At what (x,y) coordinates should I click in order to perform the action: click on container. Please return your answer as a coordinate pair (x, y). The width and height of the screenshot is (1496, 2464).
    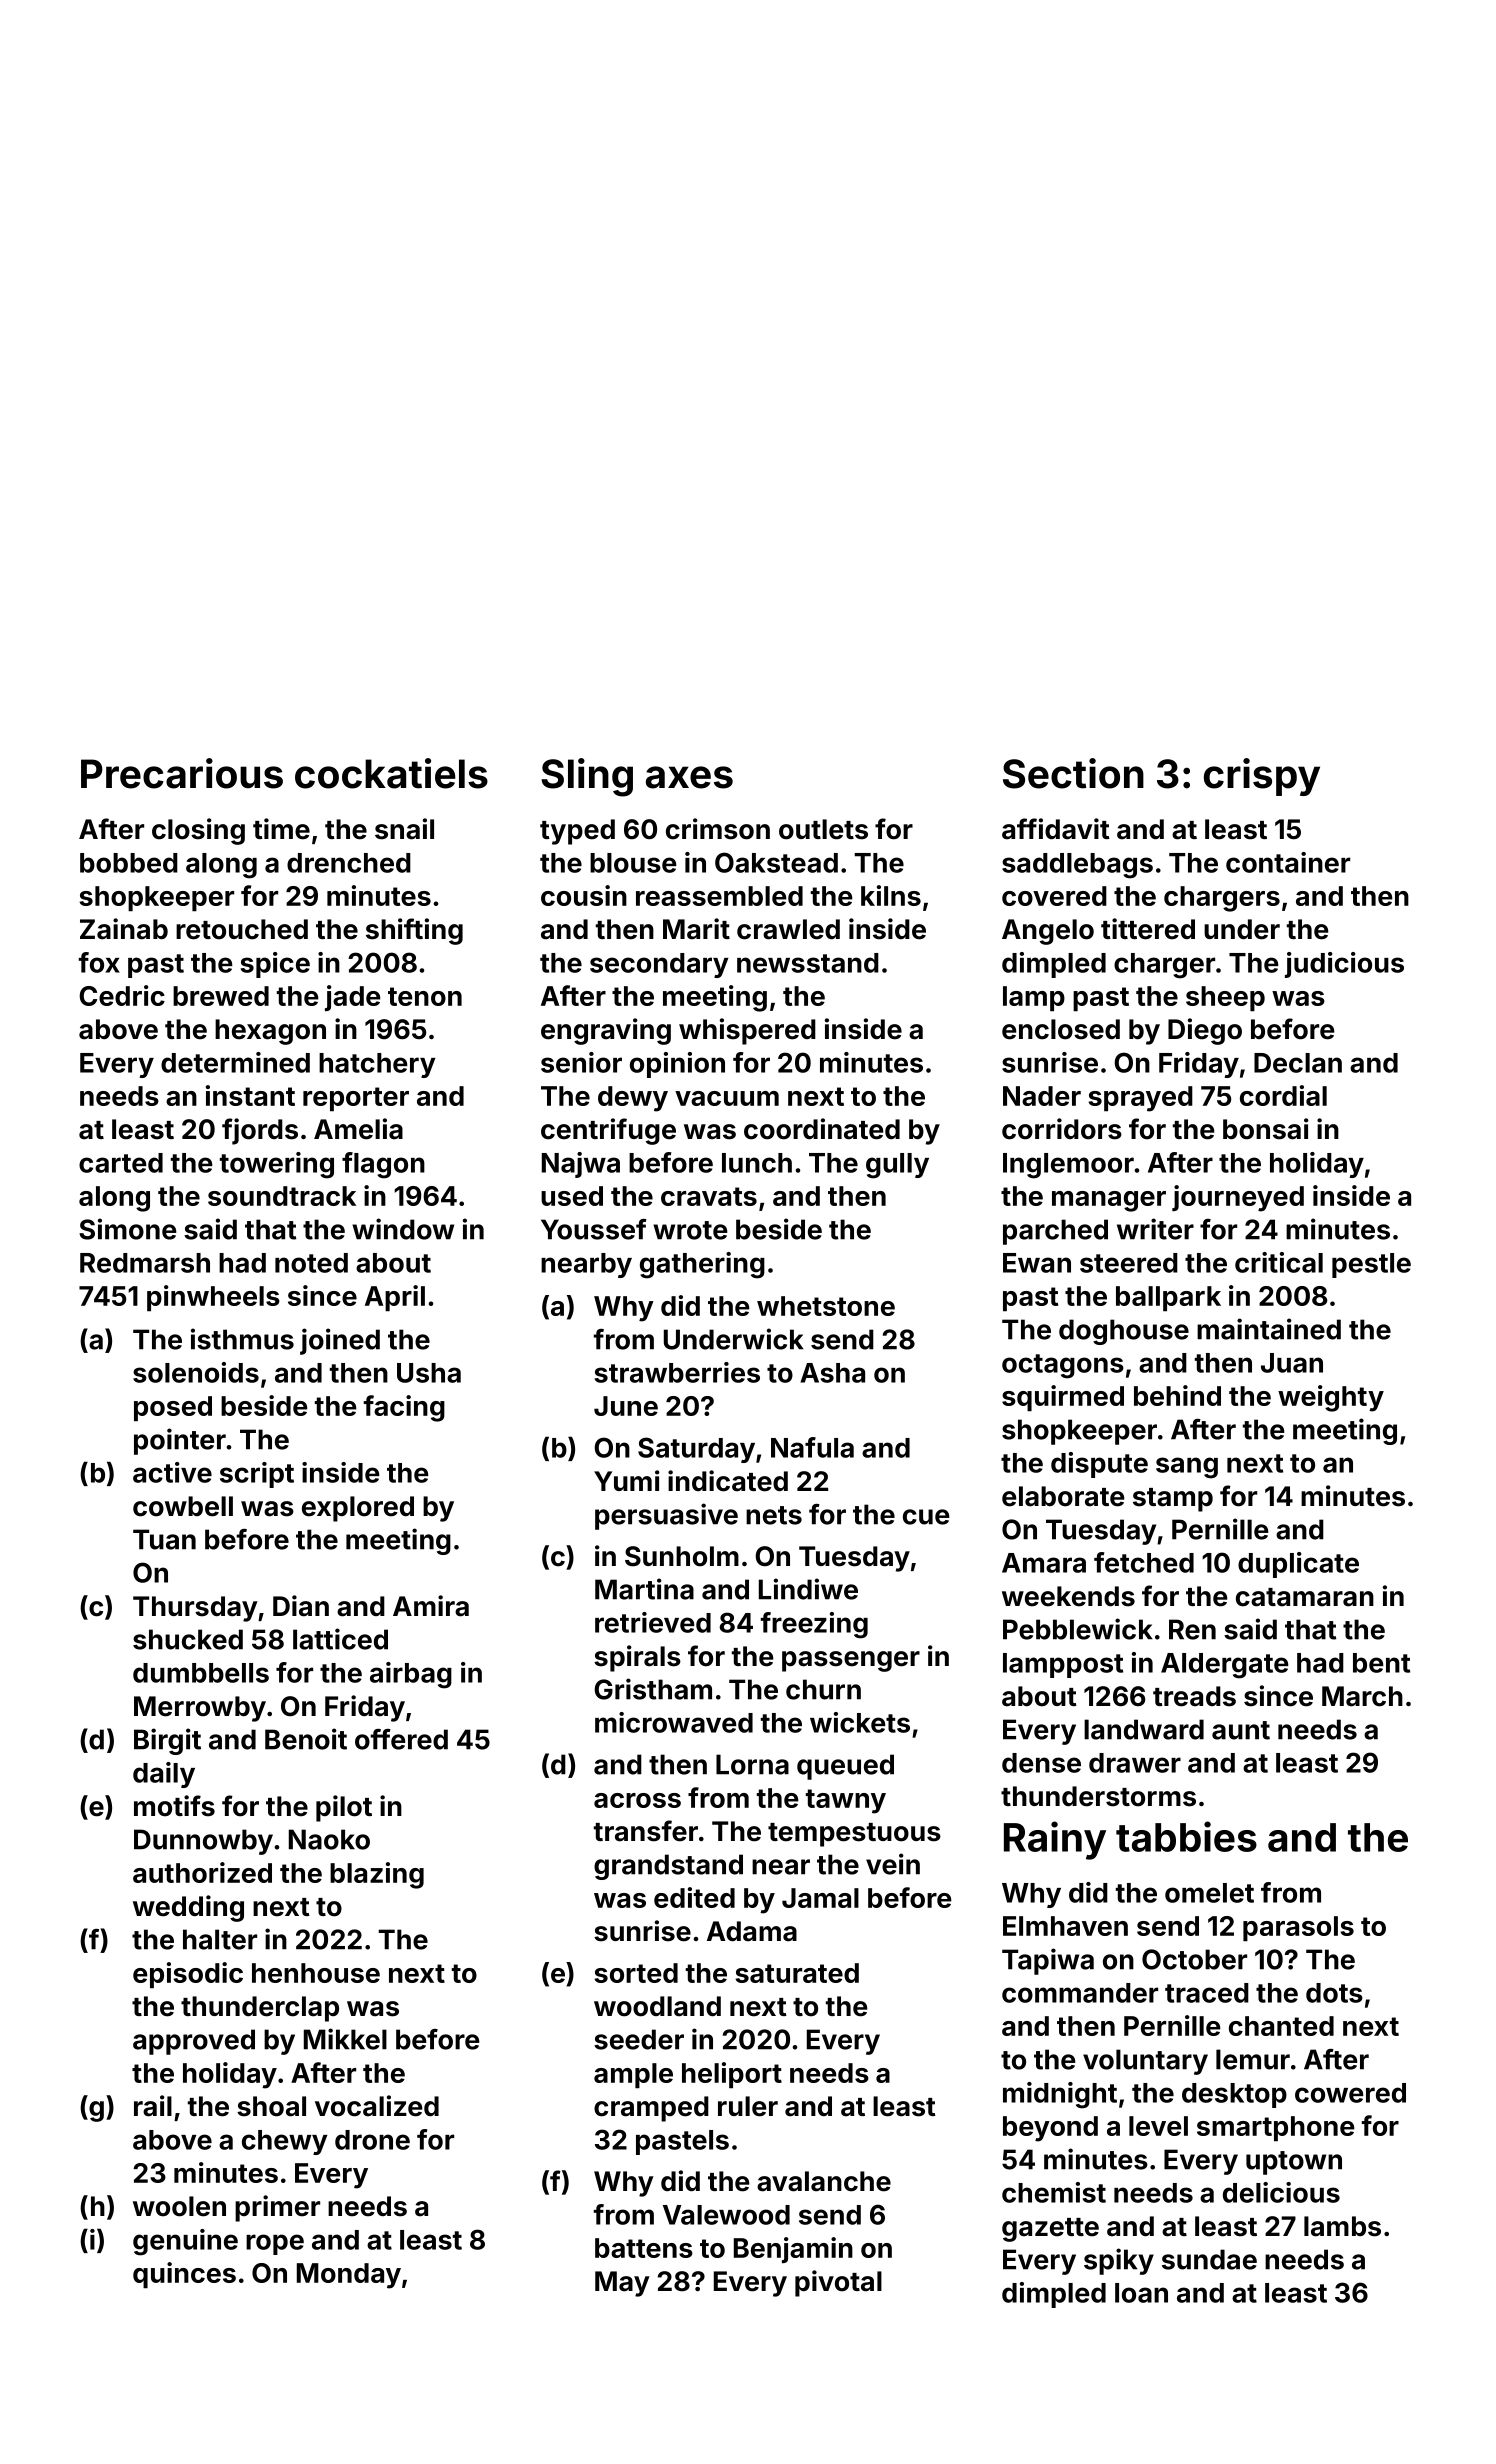
    Looking at the image, I should click on (1288, 862).
